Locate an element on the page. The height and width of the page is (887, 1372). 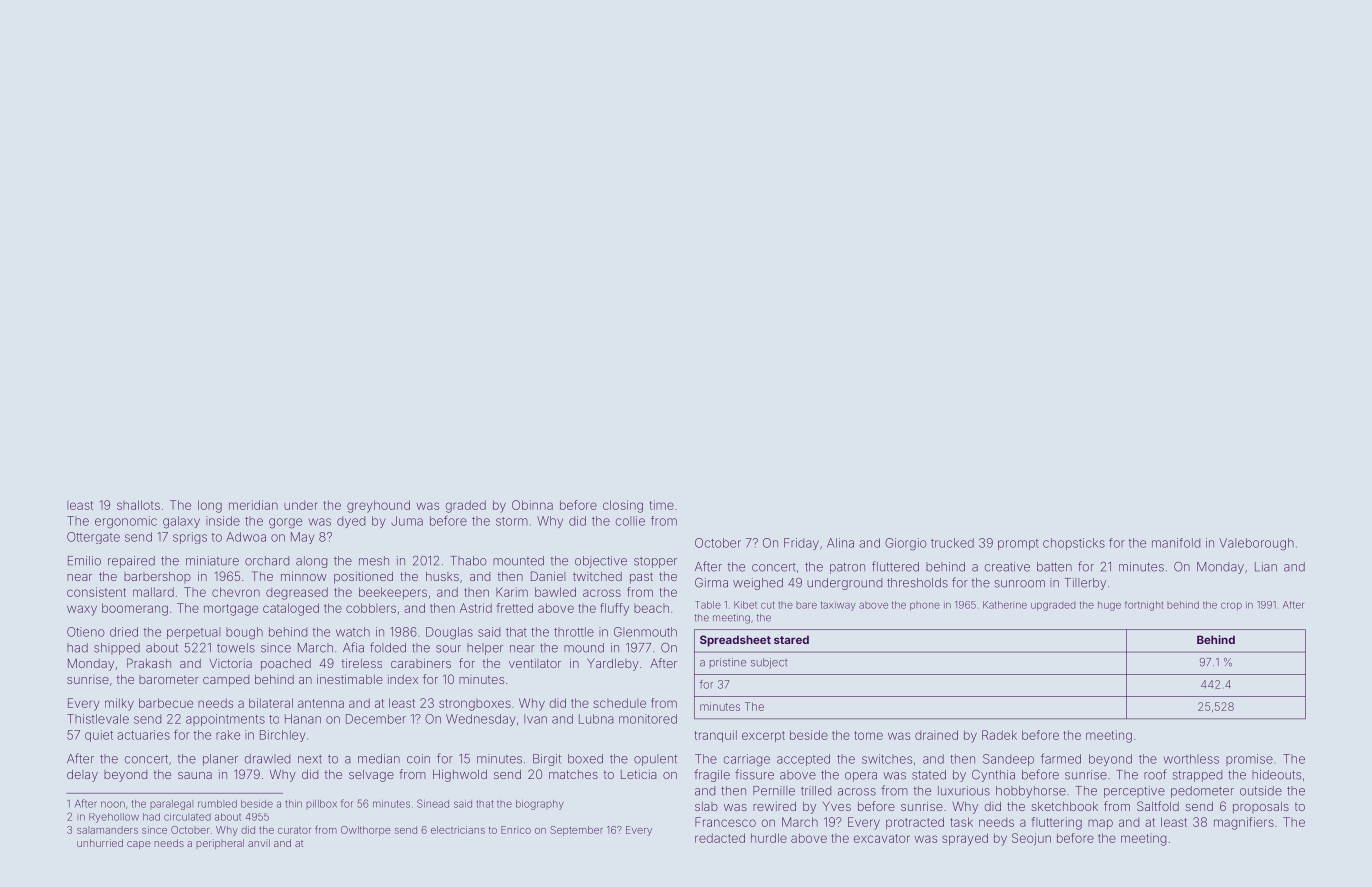
manifold is located at coordinates (1176, 543).
